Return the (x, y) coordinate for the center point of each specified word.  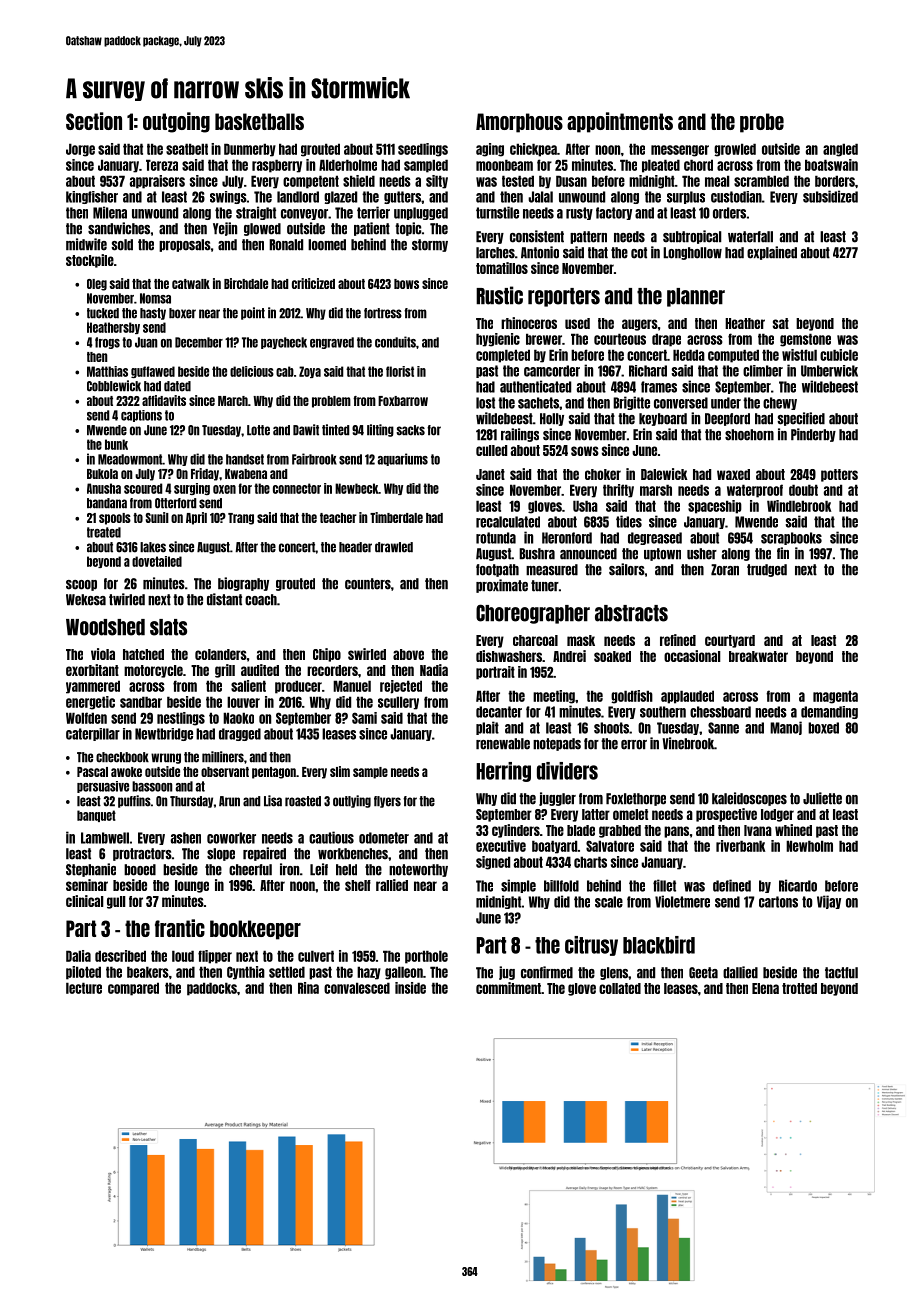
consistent (537, 236)
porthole (426, 957)
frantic (180, 928)
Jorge (80, 150)
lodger (777, 815)
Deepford (727, 419)
